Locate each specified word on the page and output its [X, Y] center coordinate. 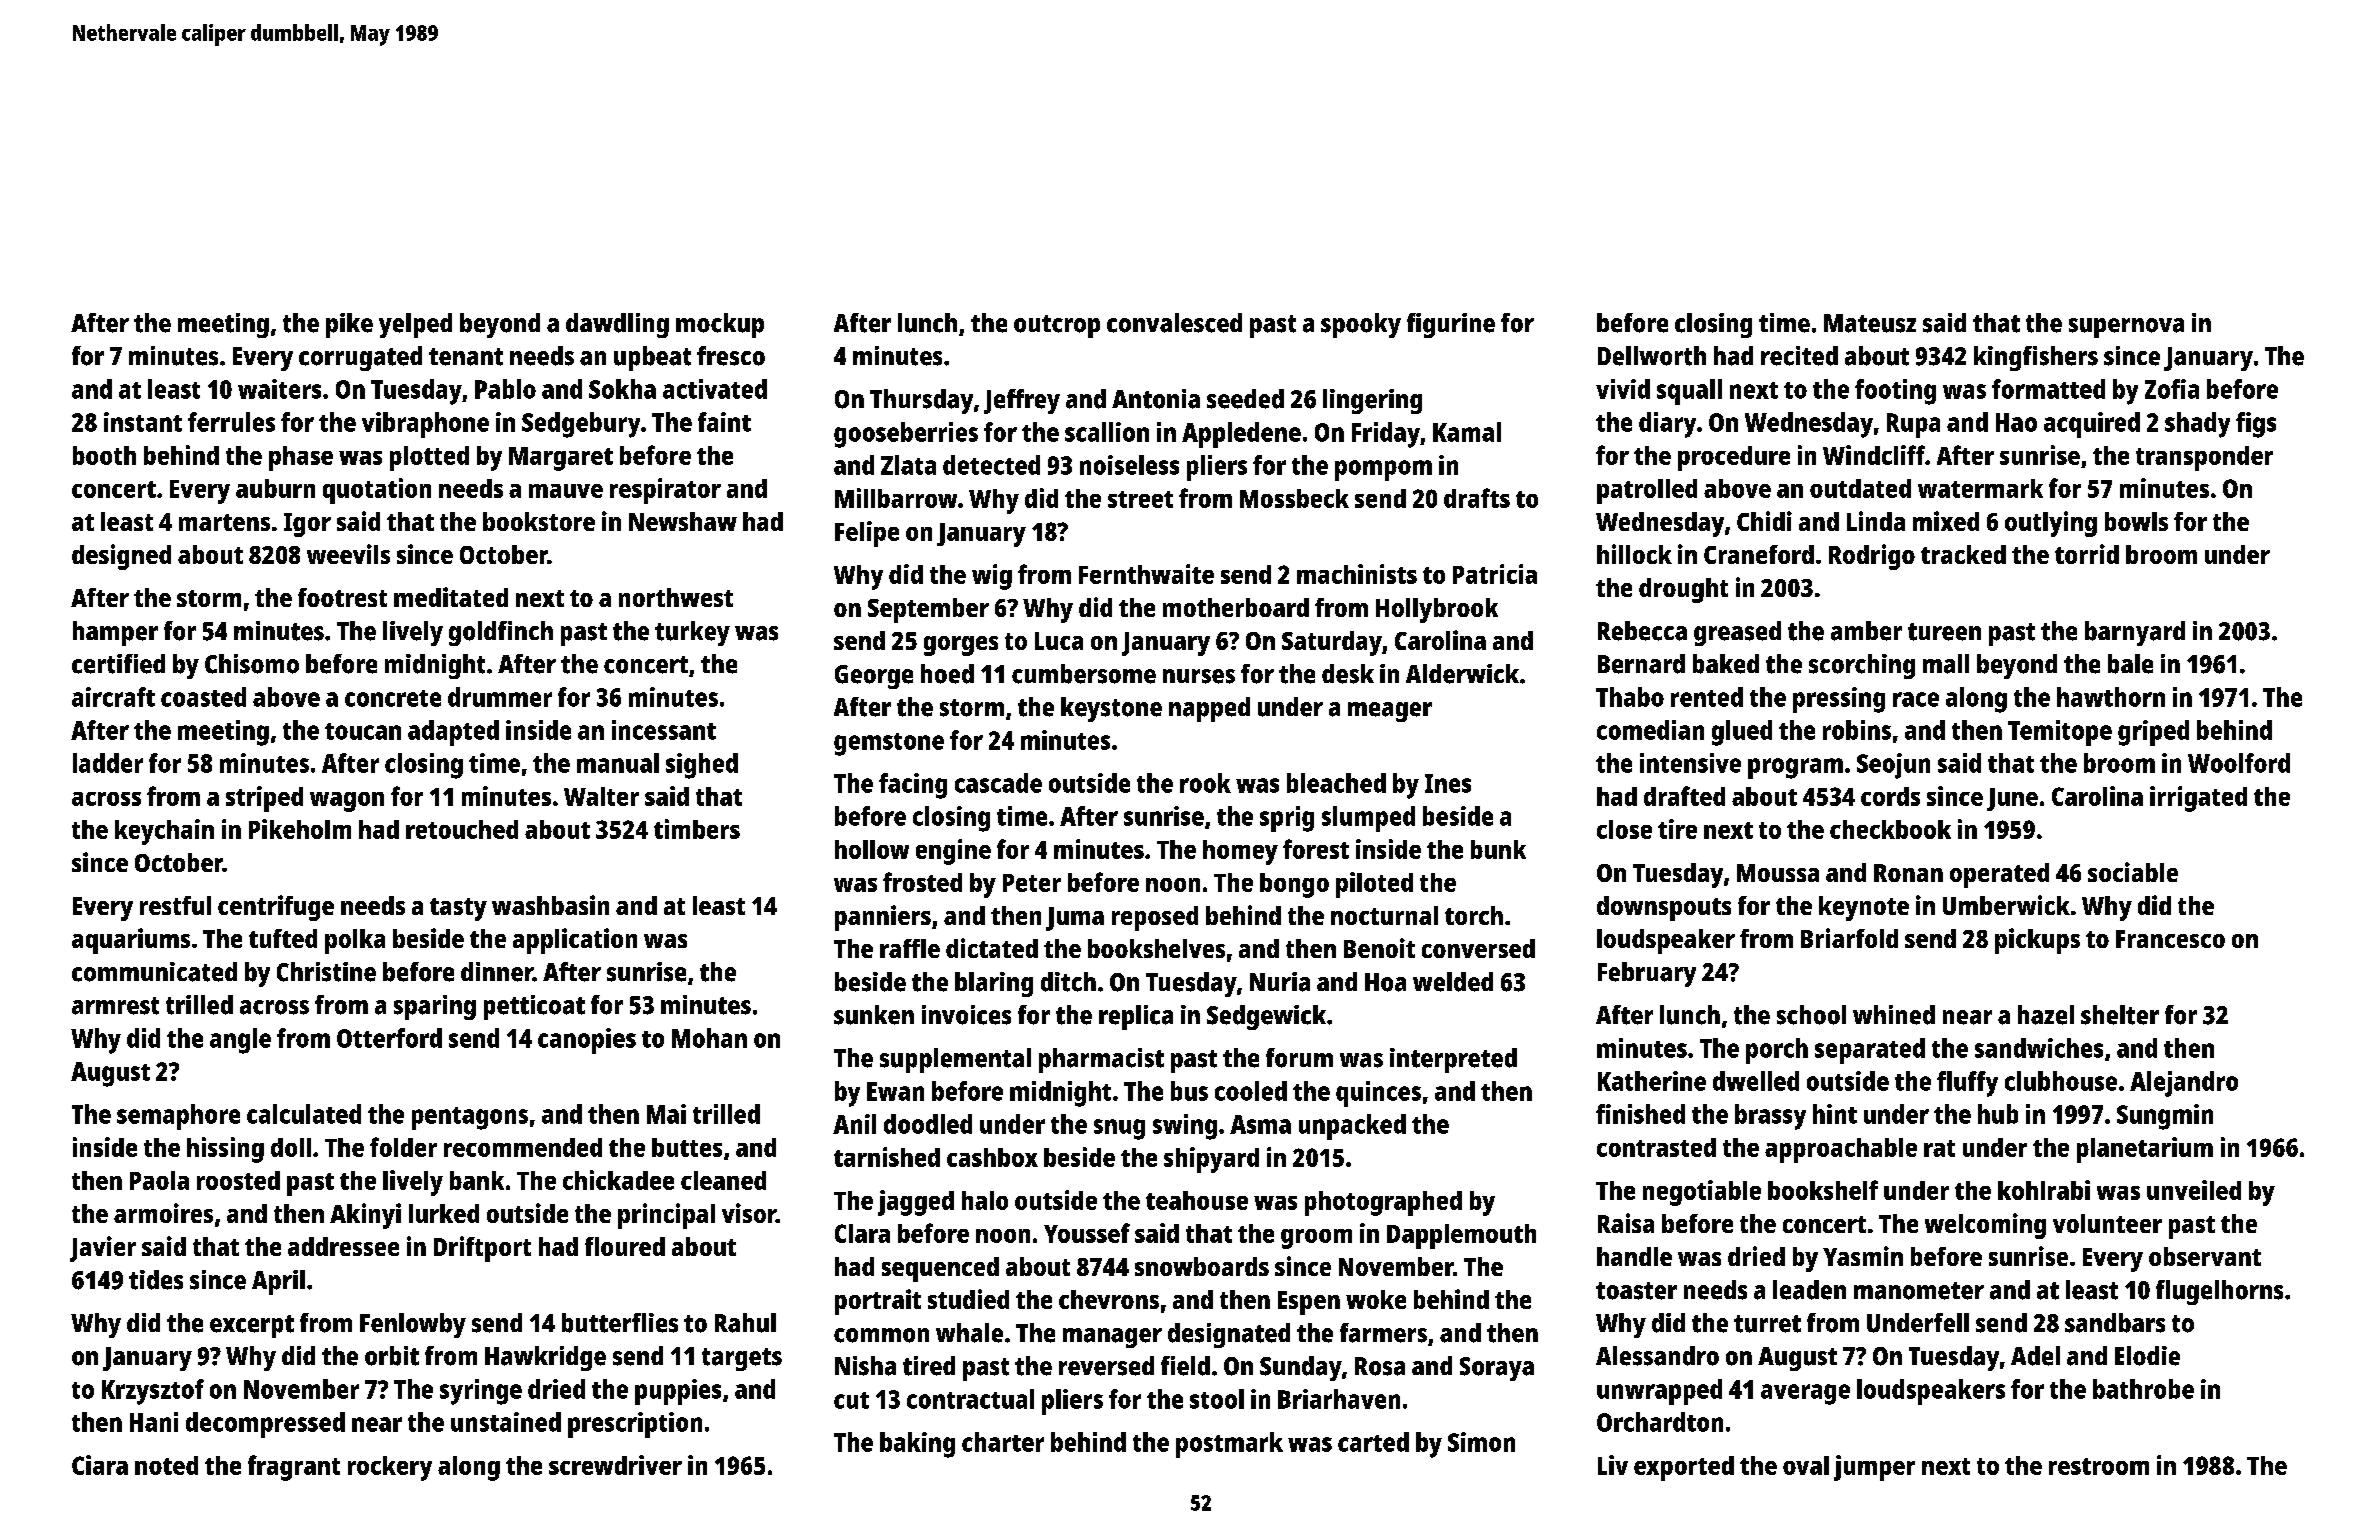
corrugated [360, 358]
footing [1895, 392]
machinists [1357, 574]
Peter [1032, 883]
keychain [164, 832]
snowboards [1202, 1266]
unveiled [2194, 1190]
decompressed [265, 1425]
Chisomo [252, 664]
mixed [1946, 521]
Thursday [921, 401]
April [278, 1282]
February [1647, 974]
